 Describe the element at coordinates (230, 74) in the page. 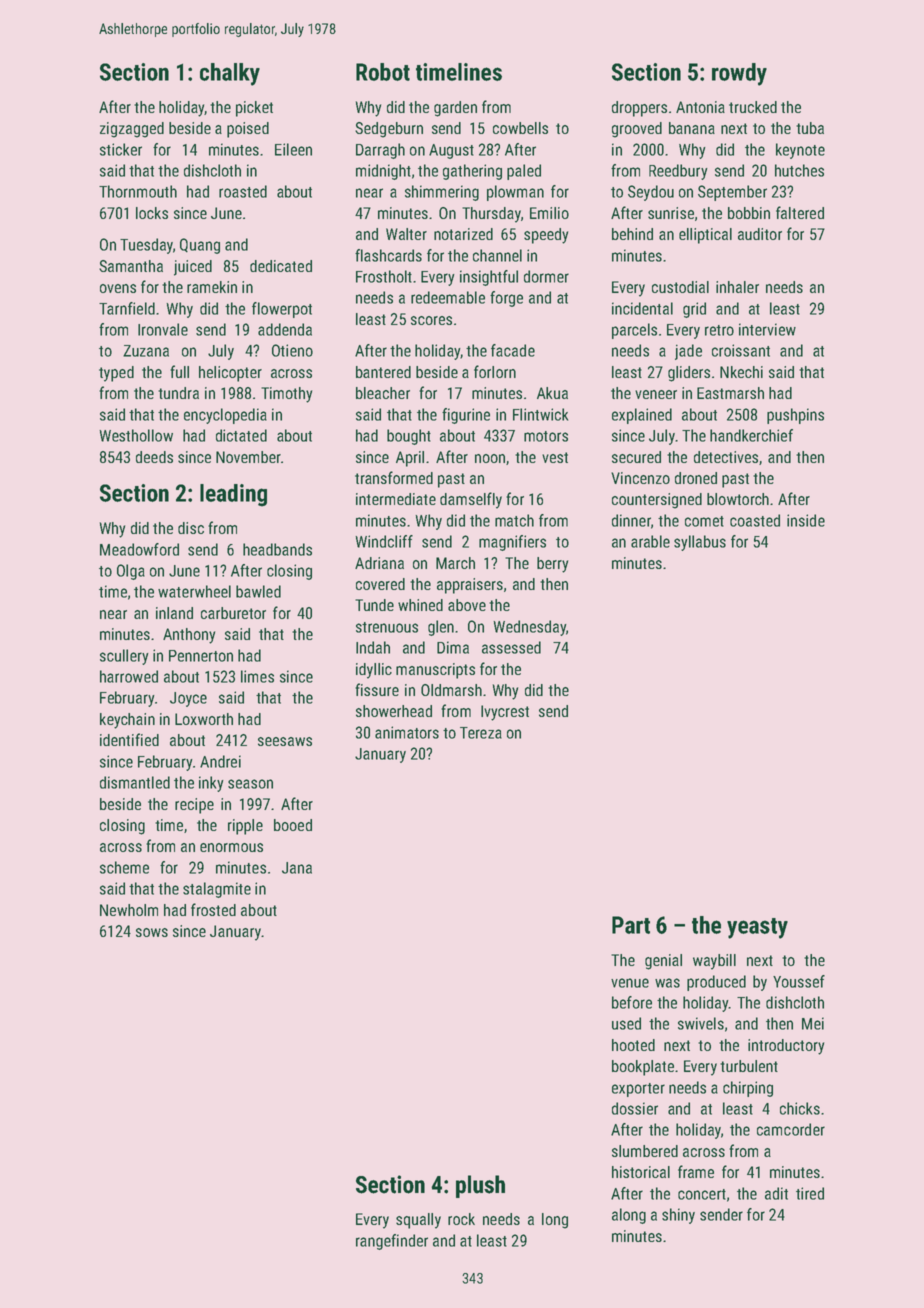

I see `chalky` at that location.
